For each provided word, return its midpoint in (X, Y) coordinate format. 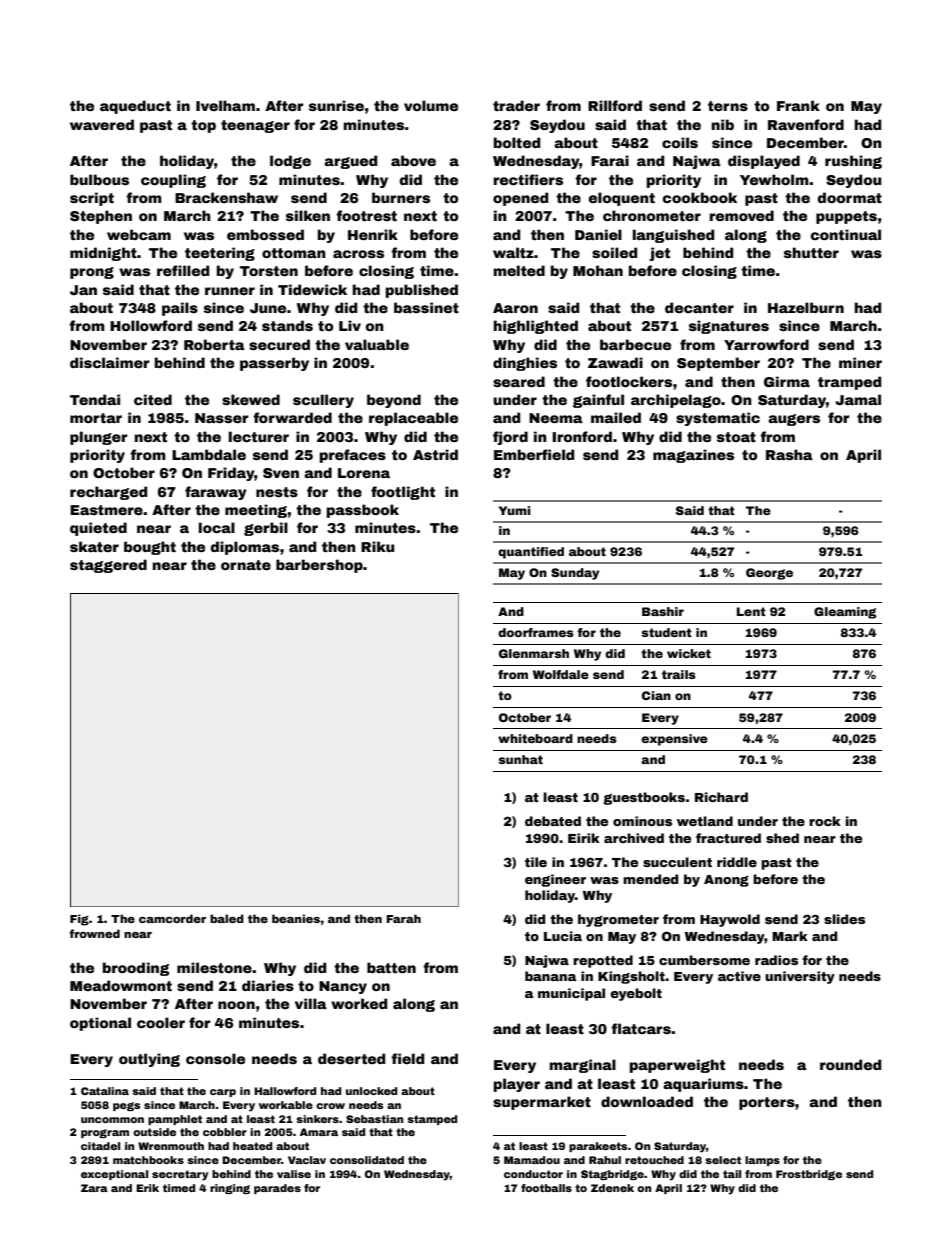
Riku (377, 546)
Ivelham (225, 105)
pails (180, 309)
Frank (798, 105)
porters (767, 1103)
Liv (350, 325)
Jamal (858, 399)
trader (516, 105)
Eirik (584, 838)
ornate (246, 565)
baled (227, 918)
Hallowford (285, 1091)
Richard (721, 797)
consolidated (367, 1160)
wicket (689, 653)
